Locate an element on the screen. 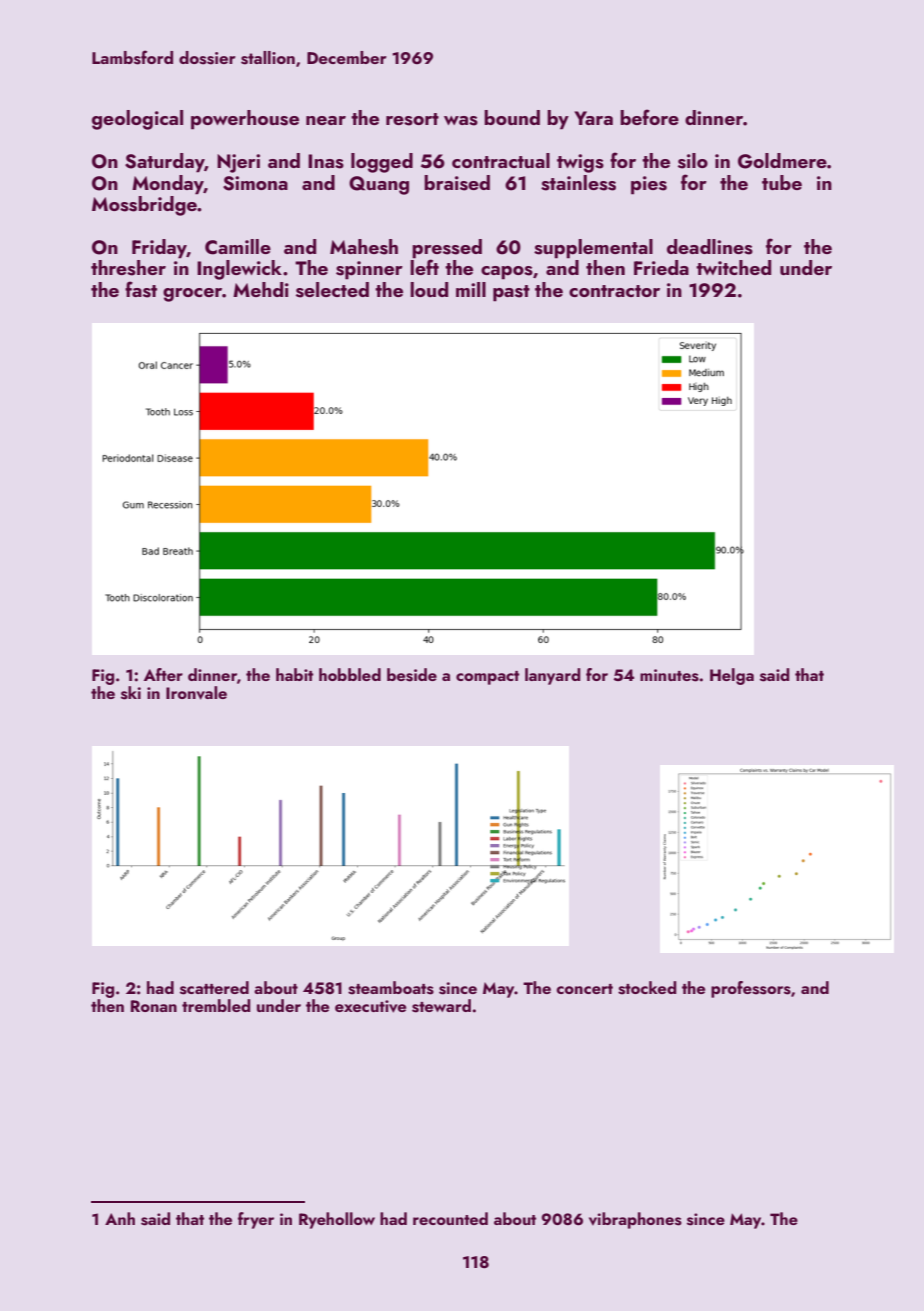 This screenshot has width=924, height=1311. steward is located at coordinates (441, 1006).
